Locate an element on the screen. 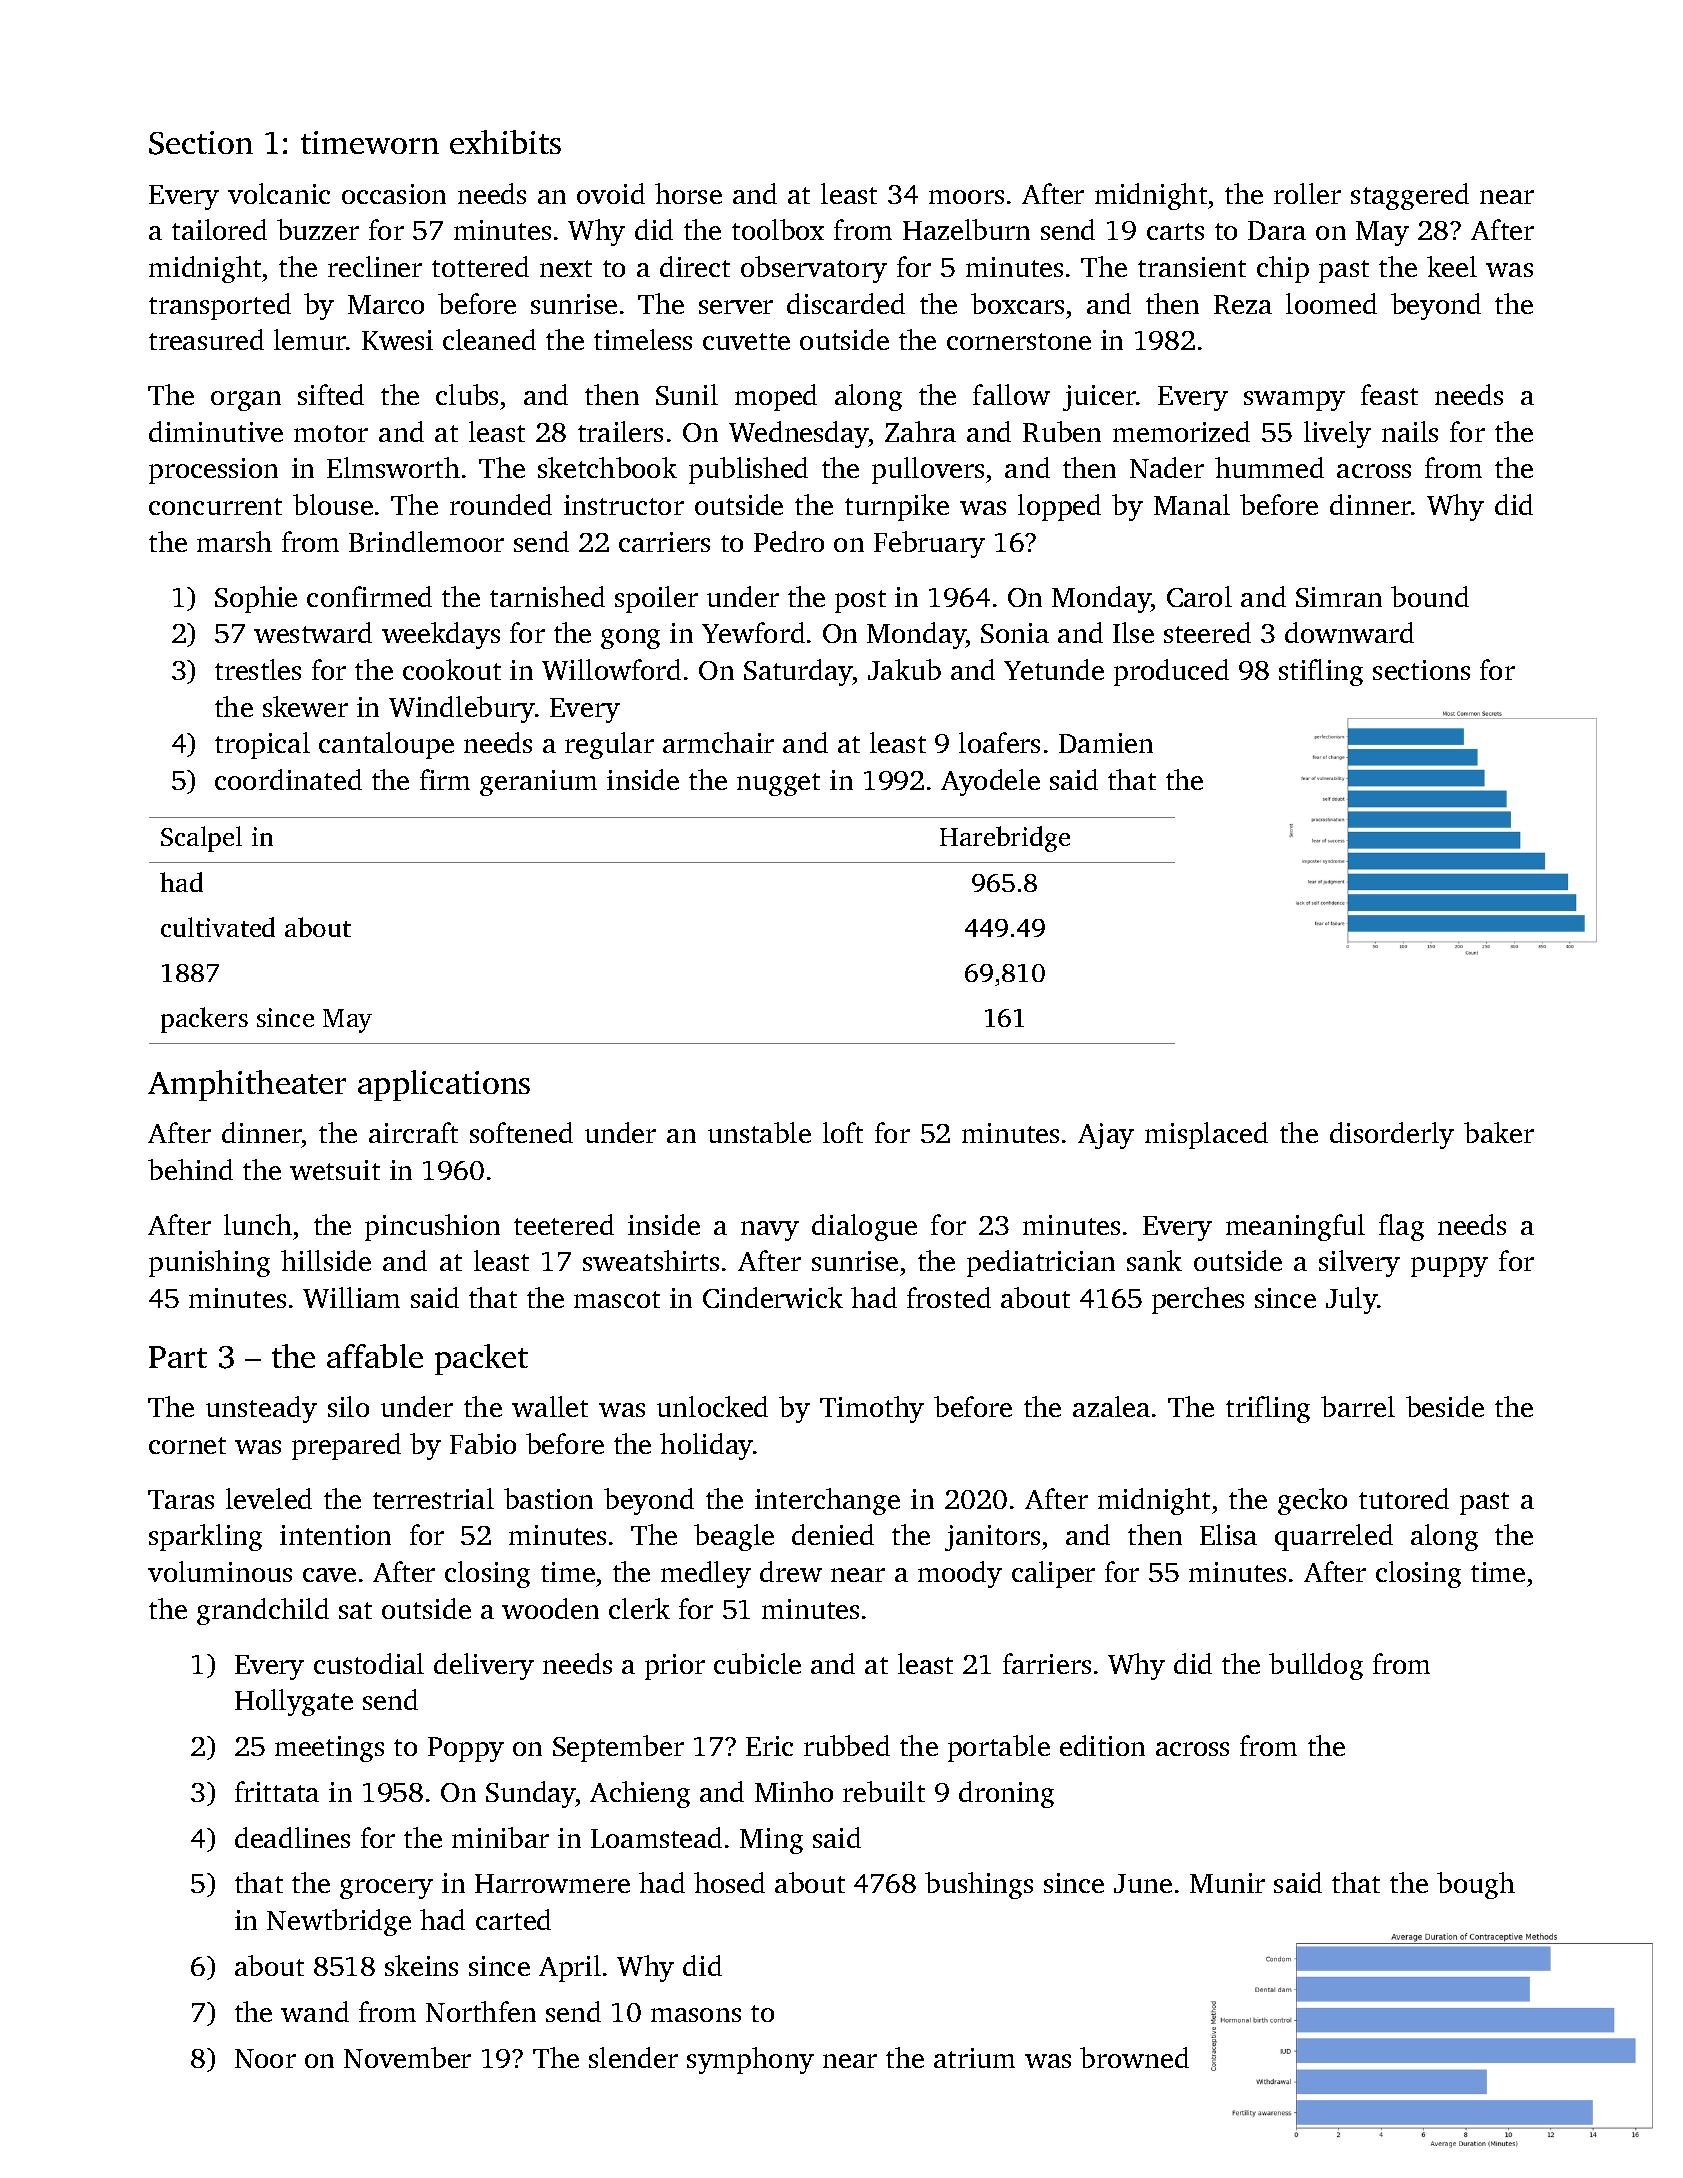 Image resolution: width=1683 pixels, height=2178 pixels. direct is located at coordinates (695, 266).
